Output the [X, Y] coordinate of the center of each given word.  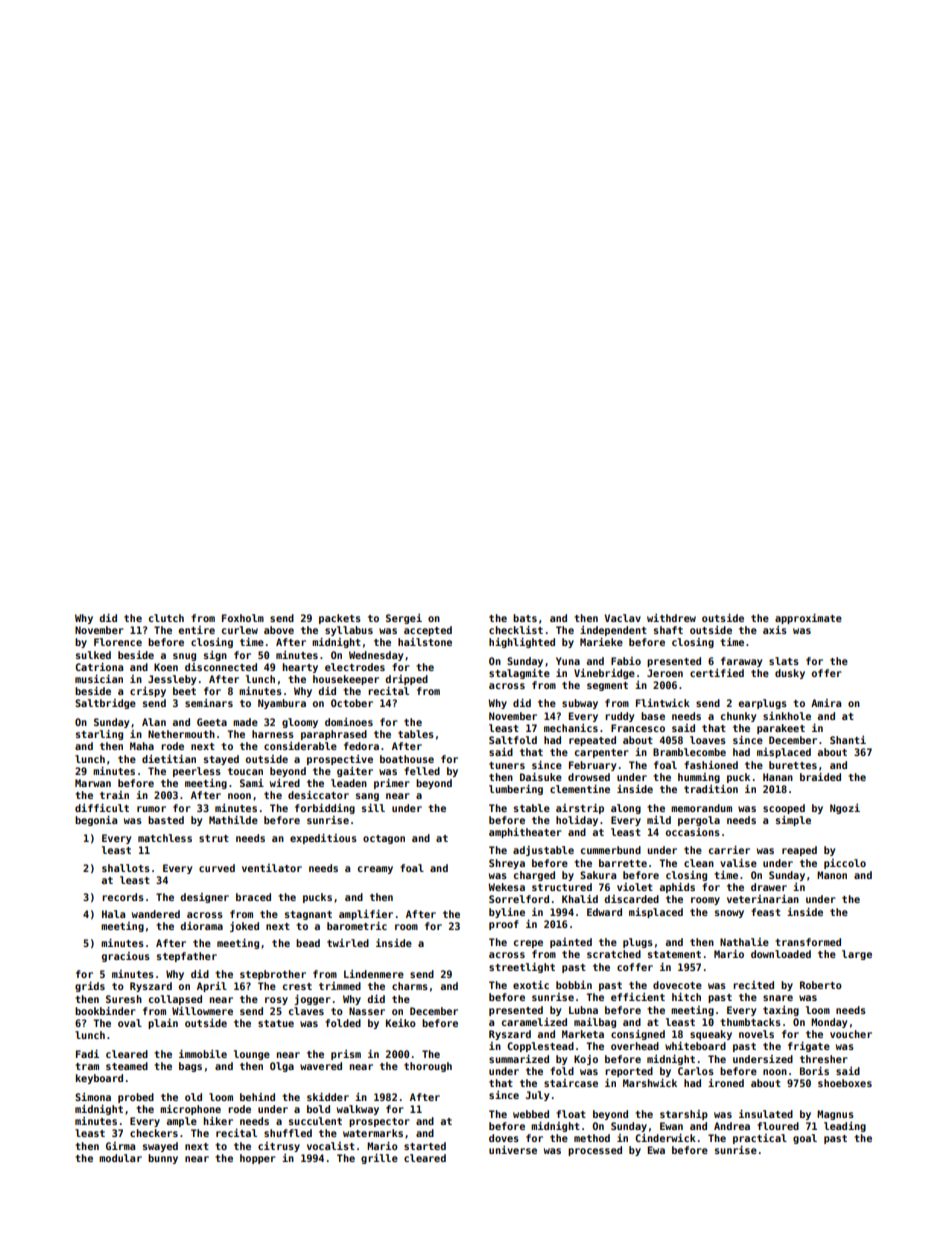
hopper [258, 1159]
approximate [808, 619]
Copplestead [540, 1047]
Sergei [404, 619]
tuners [507, 765]
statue [276, 1023]
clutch [166, 618]
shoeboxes [845, 1083]
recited [753, 985]
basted [166, 820]
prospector [379, 1122]
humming [699, 778]
